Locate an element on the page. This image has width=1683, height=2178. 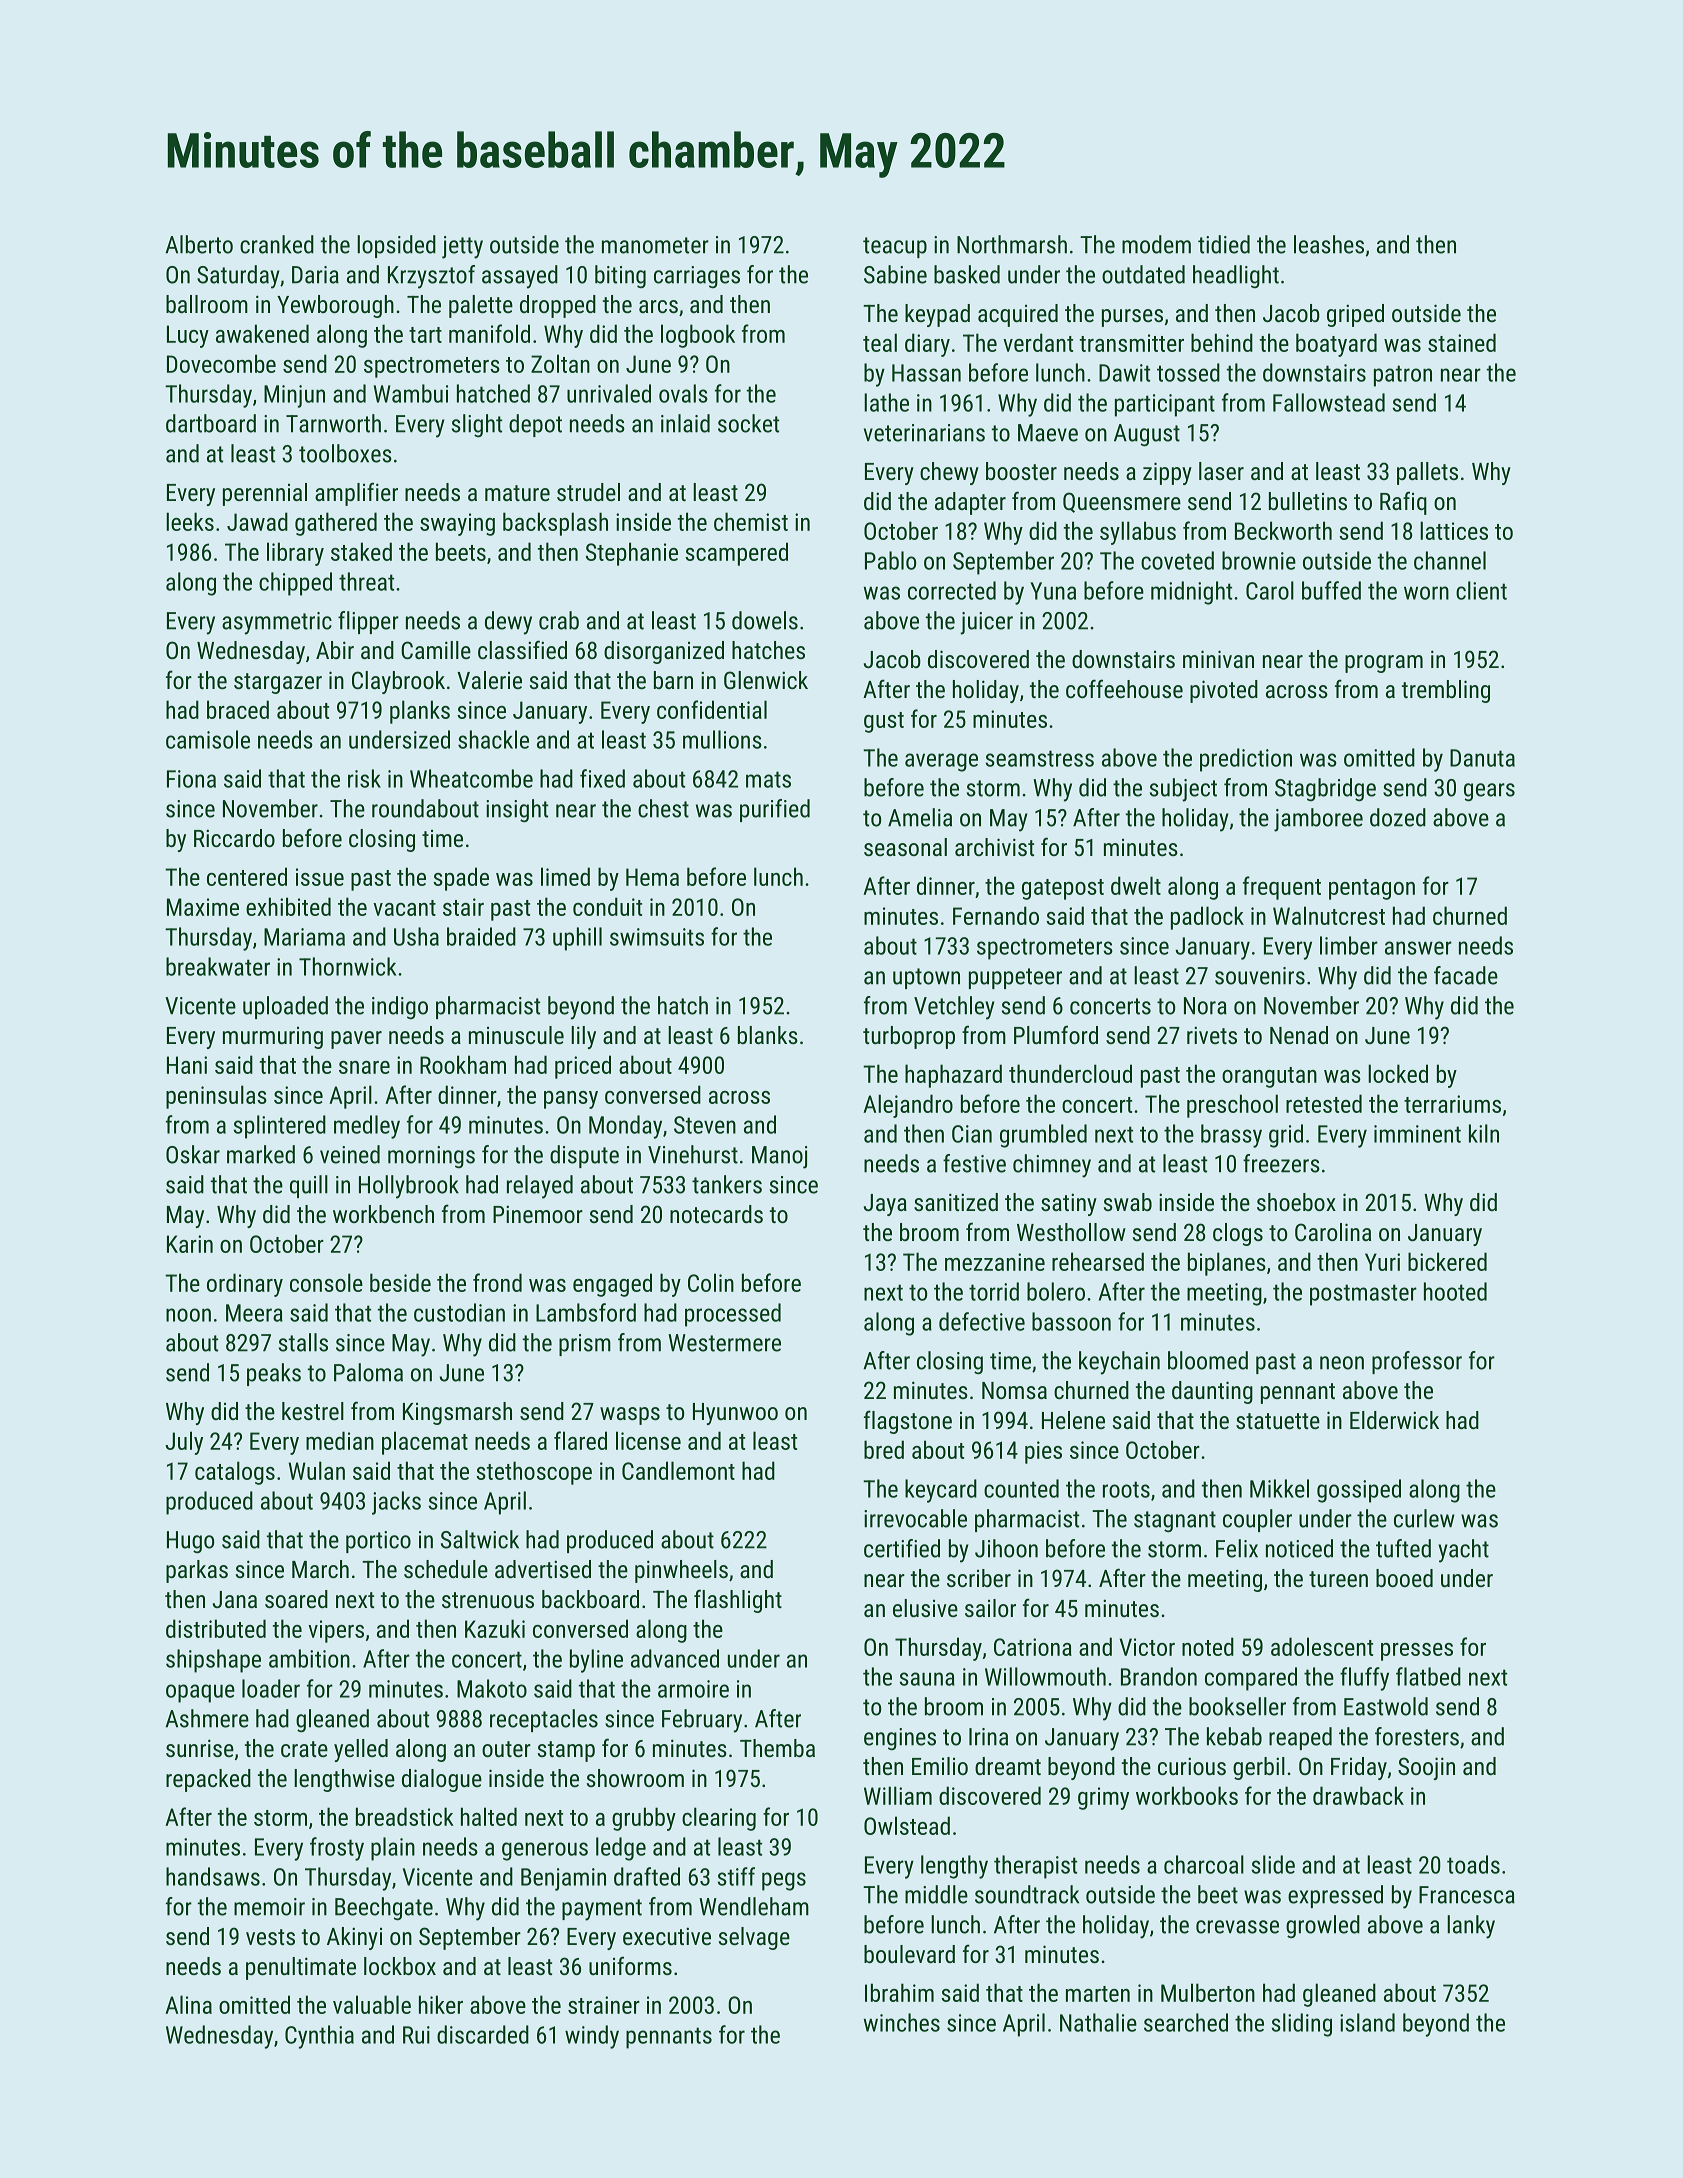
Lucy is located at coordinates (188, 336).
